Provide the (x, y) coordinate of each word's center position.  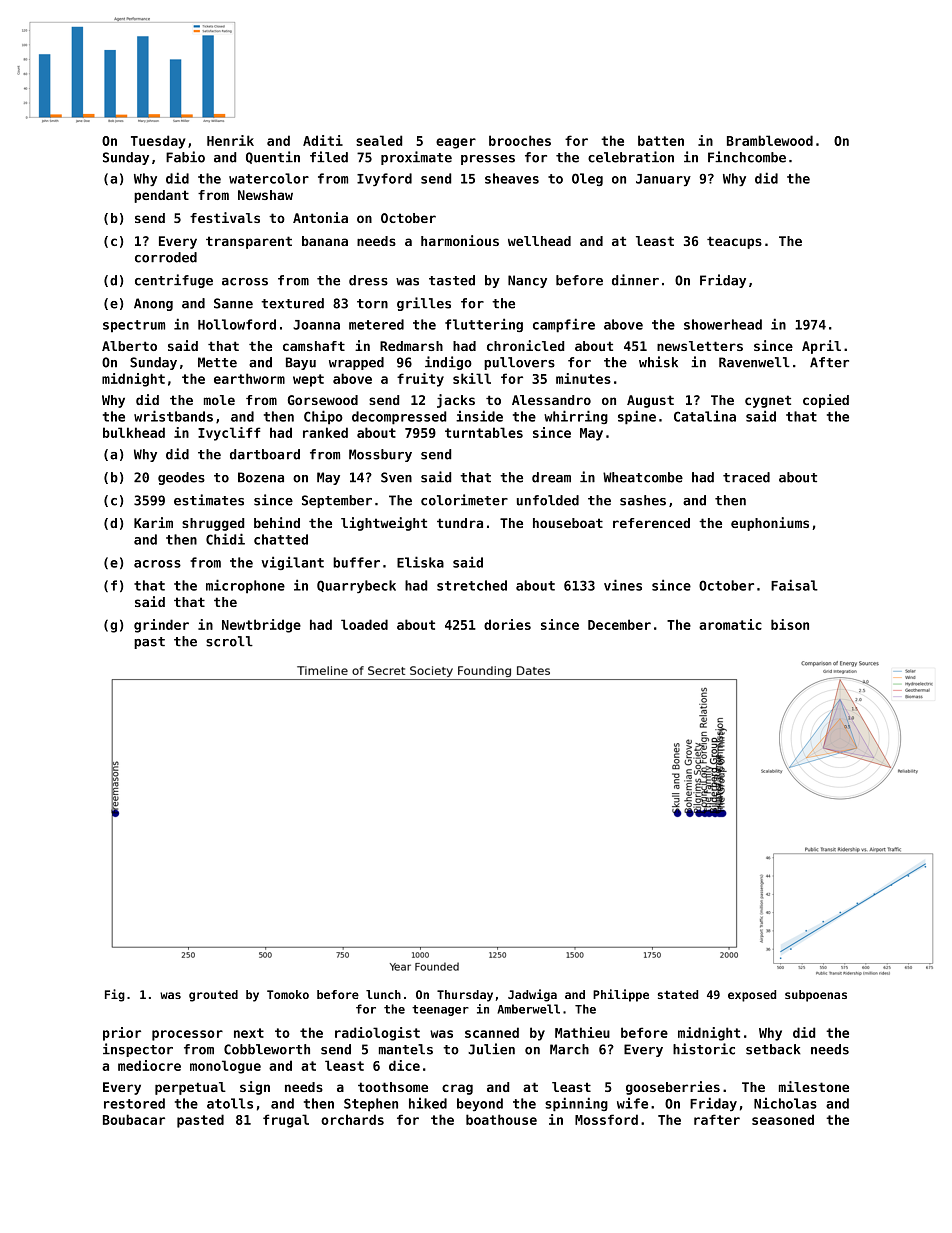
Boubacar (134, 1119)
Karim (153, 522)
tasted (452, 280)
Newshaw (265, 195)
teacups (734, 242)
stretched (472, 585)
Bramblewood (770, 140)
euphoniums (770, 524)
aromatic (730, 624)
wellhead (539, 241)
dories (507, 624)
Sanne (233, 303)
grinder (161, 626)
